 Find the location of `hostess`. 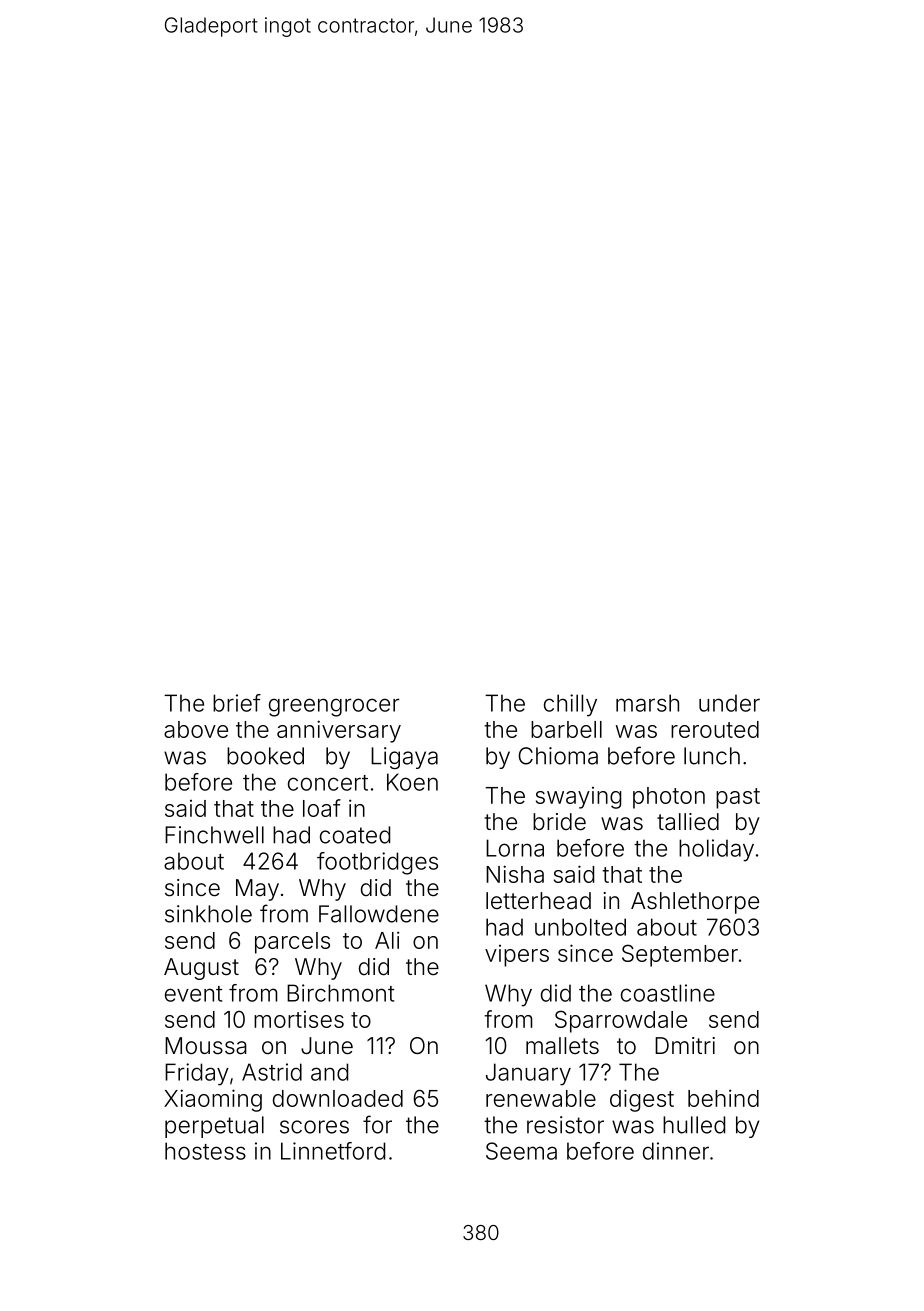

hostess is located at coordinates (205, 1151).
